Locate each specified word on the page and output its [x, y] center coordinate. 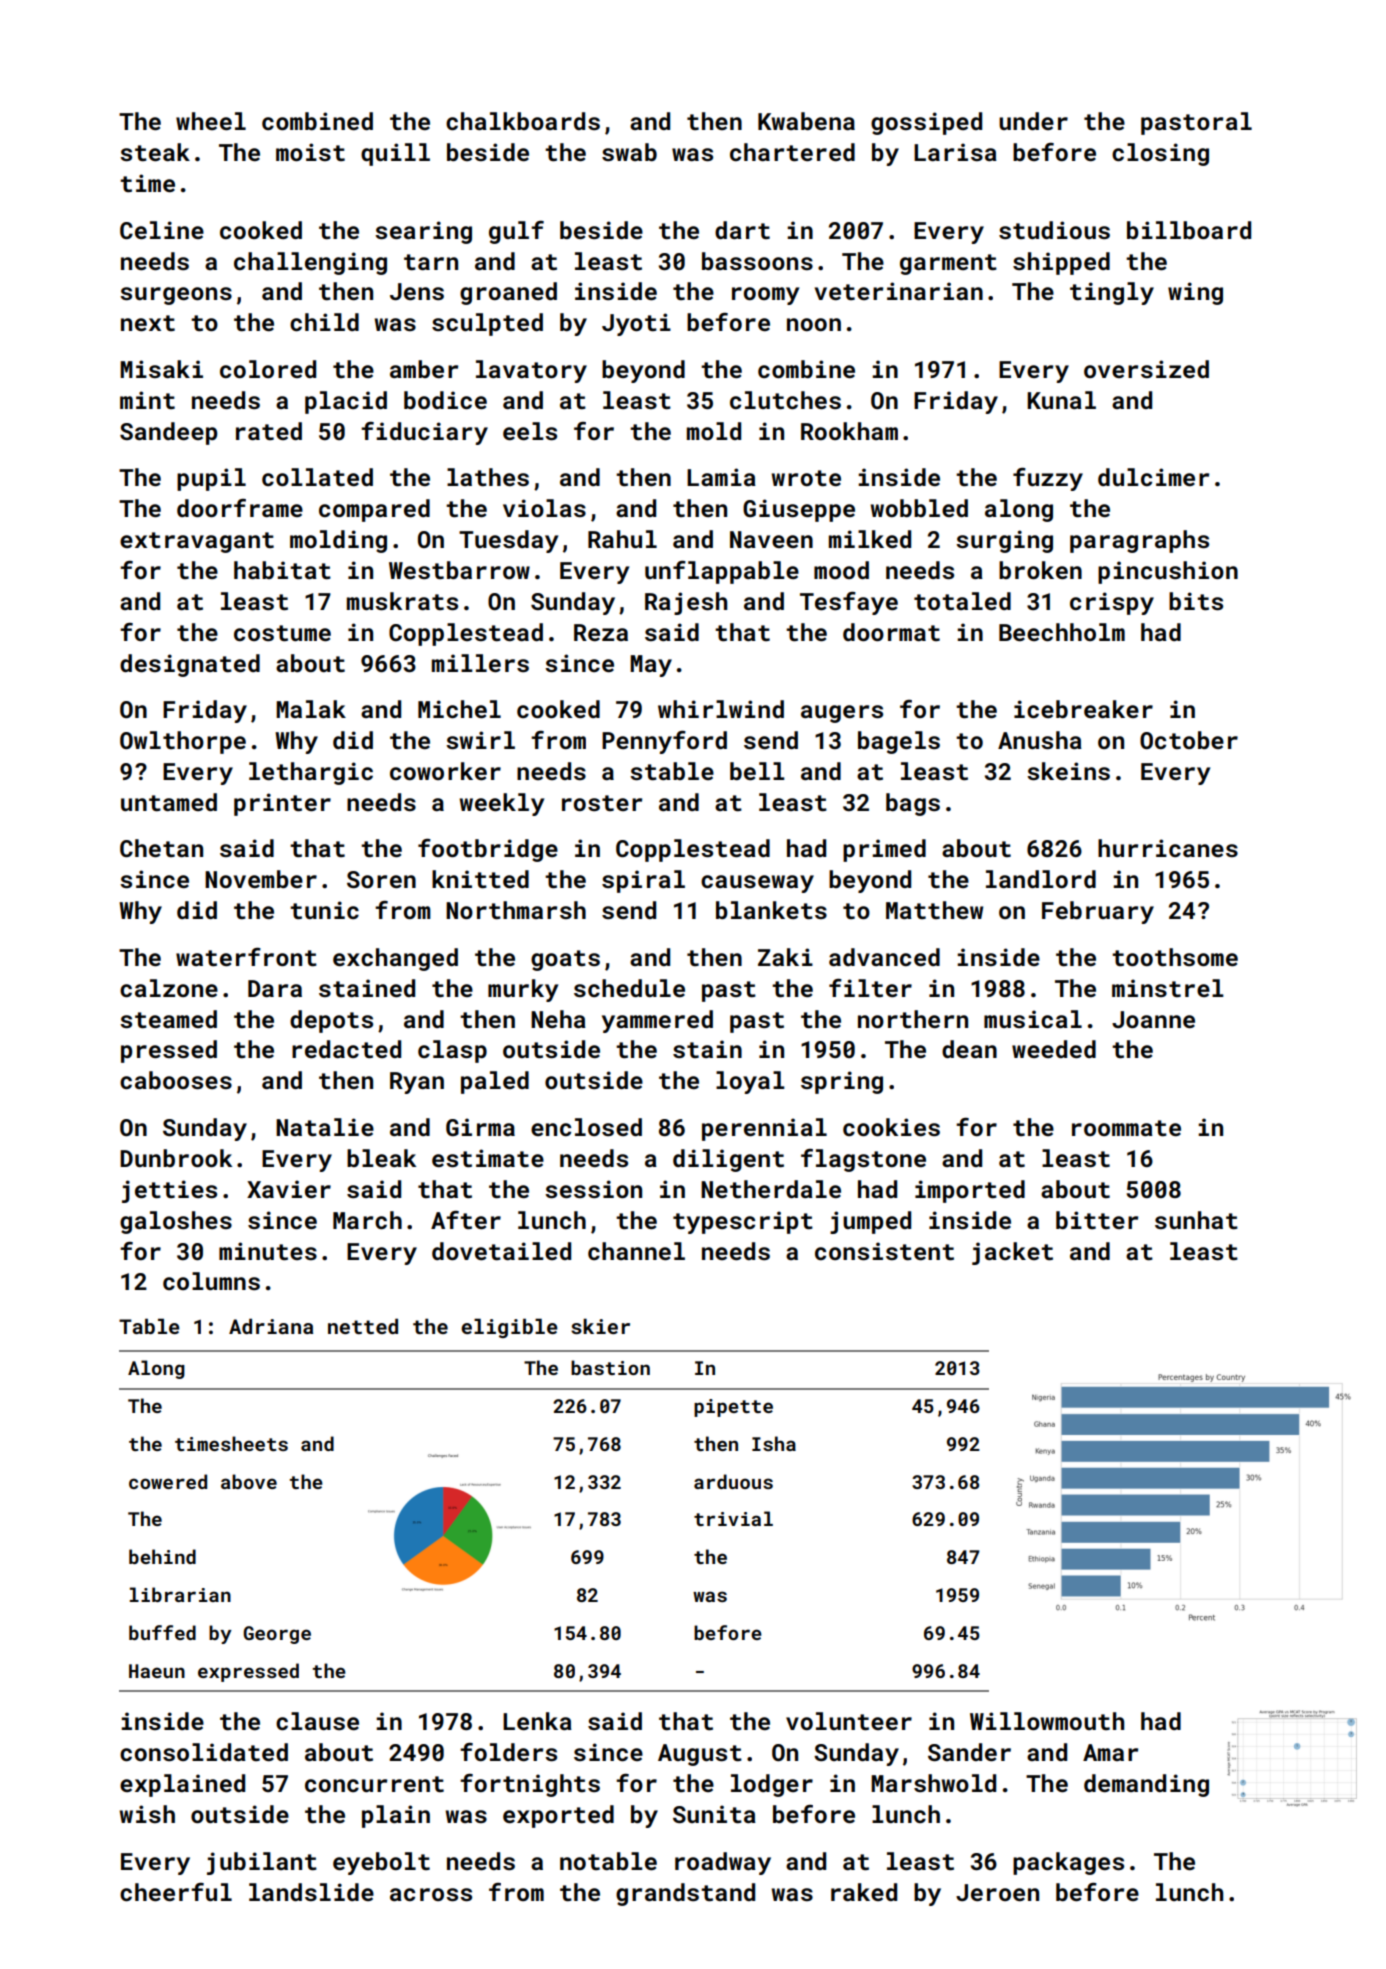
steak [155, 152]
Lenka [537, 1721]
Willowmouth [1047, 1721]
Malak [311, 709]
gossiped [926, 123]
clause [317, 1721]
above [249, 1481]
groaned [508, 293]
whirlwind [721, 709]
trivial [733, 1518]
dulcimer [1153, 477]
